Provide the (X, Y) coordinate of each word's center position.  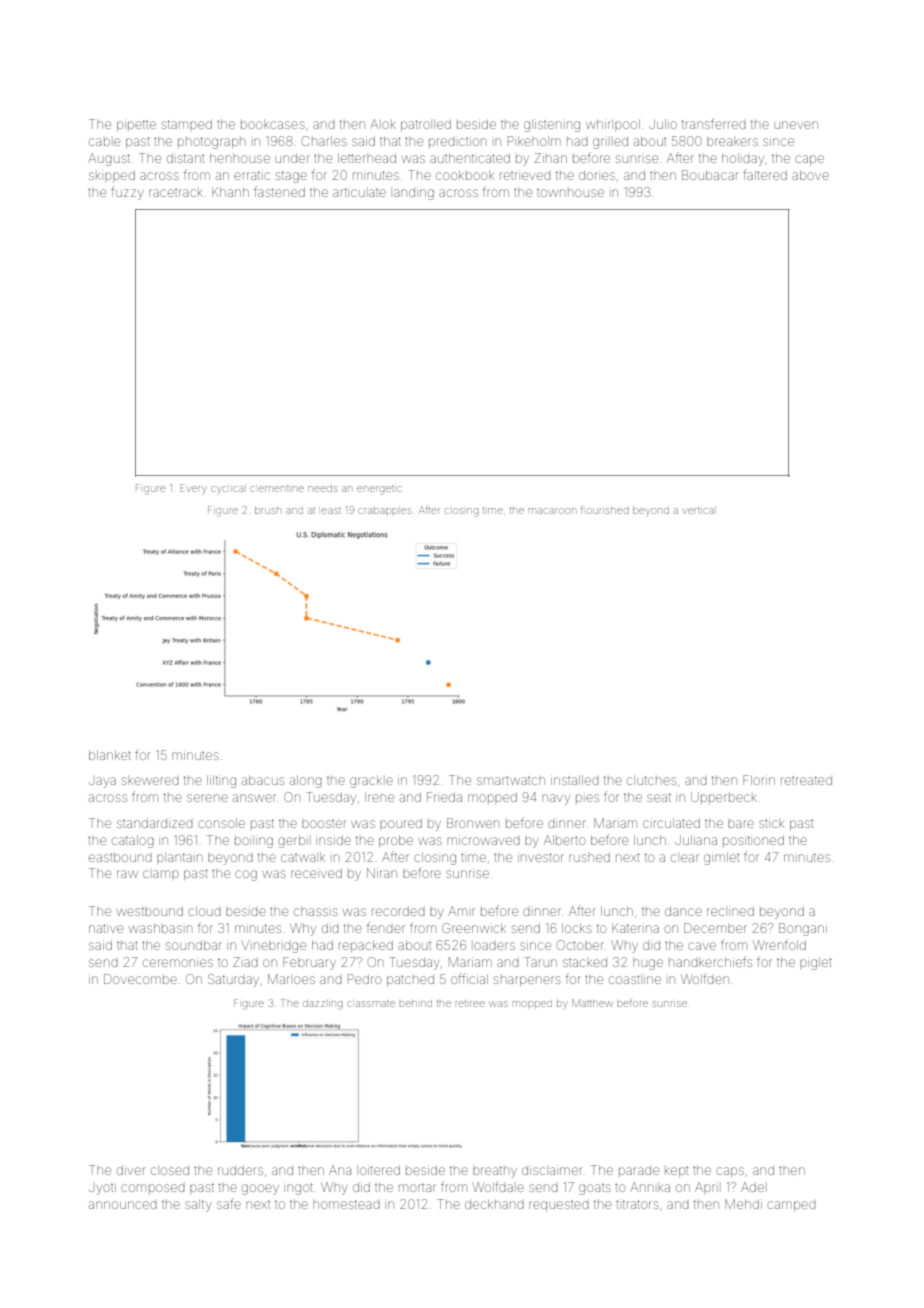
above (810, 175)
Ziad (245, 962)
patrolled (426, 125)
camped (791, 1206)
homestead (346, 1204)
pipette (136, 125)
